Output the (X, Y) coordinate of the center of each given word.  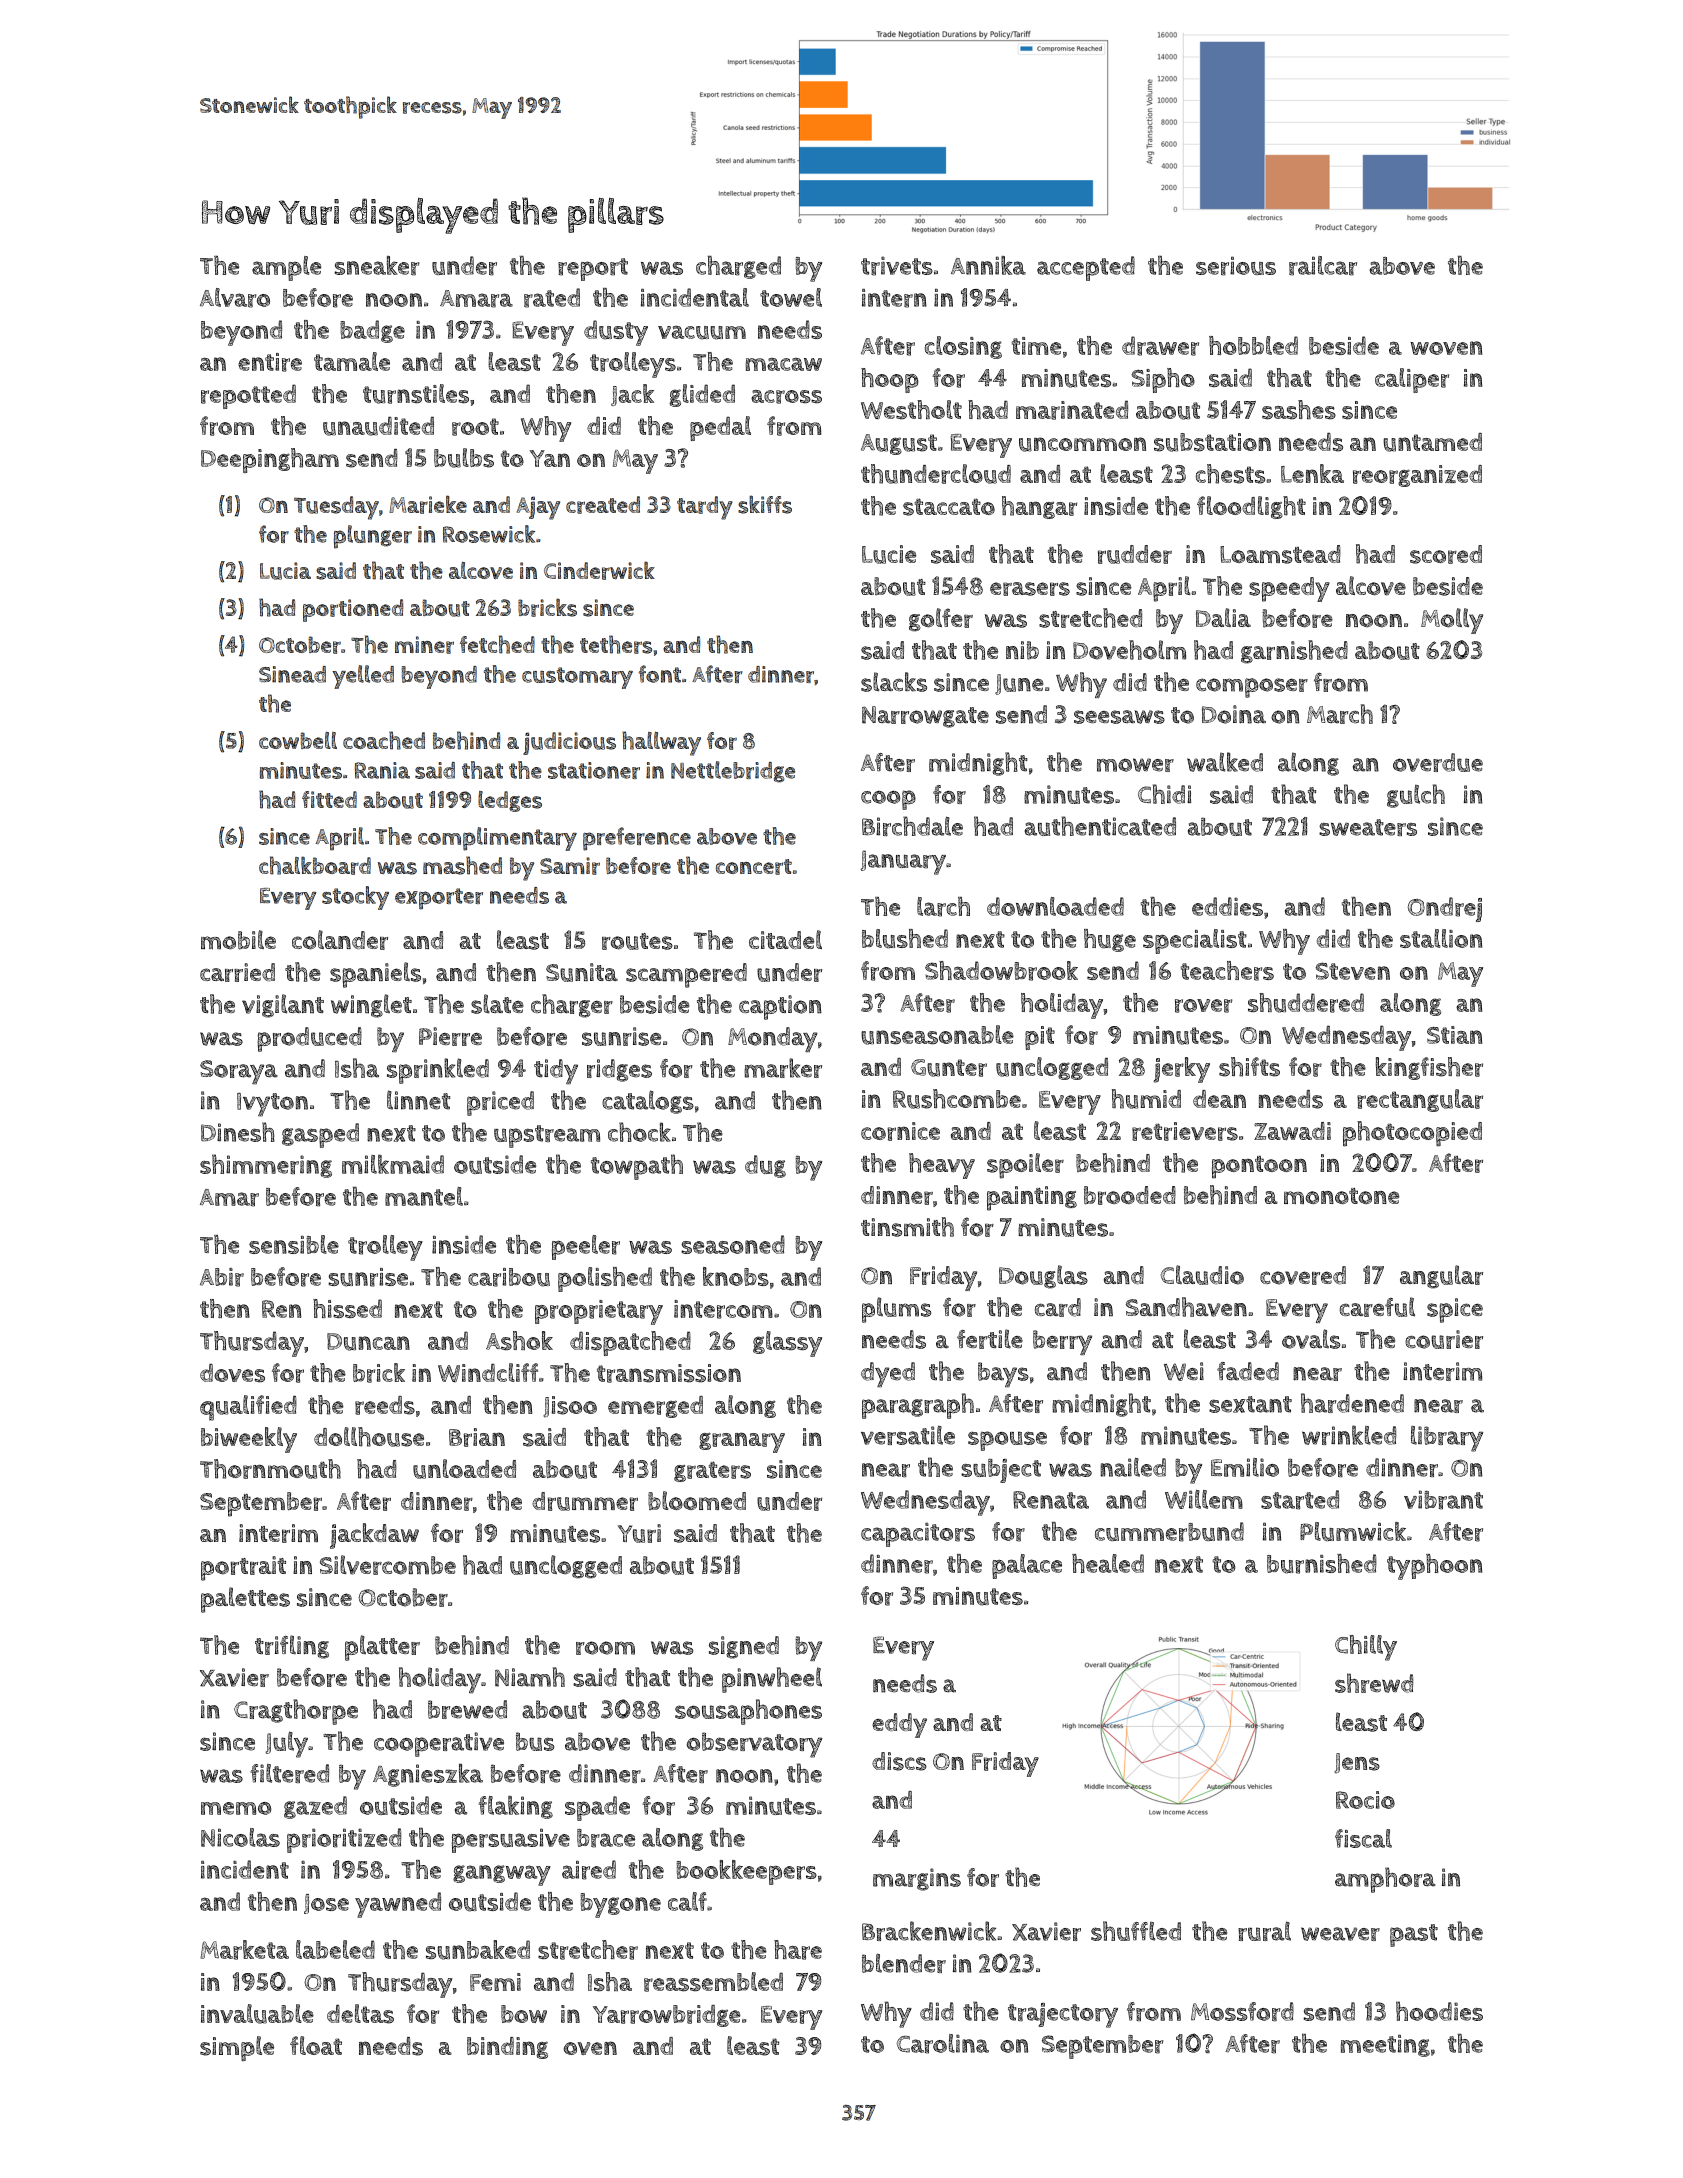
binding (507, 2048)
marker (783, 1068)
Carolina (943, 2044)
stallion (1441, 938)
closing (963, 347)
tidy (556, 1072)
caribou (509, 1277)
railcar (1323, 266)
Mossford (1242, 2011)
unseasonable (937, 1035)
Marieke (428, 504)
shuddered (1306, 1003)
